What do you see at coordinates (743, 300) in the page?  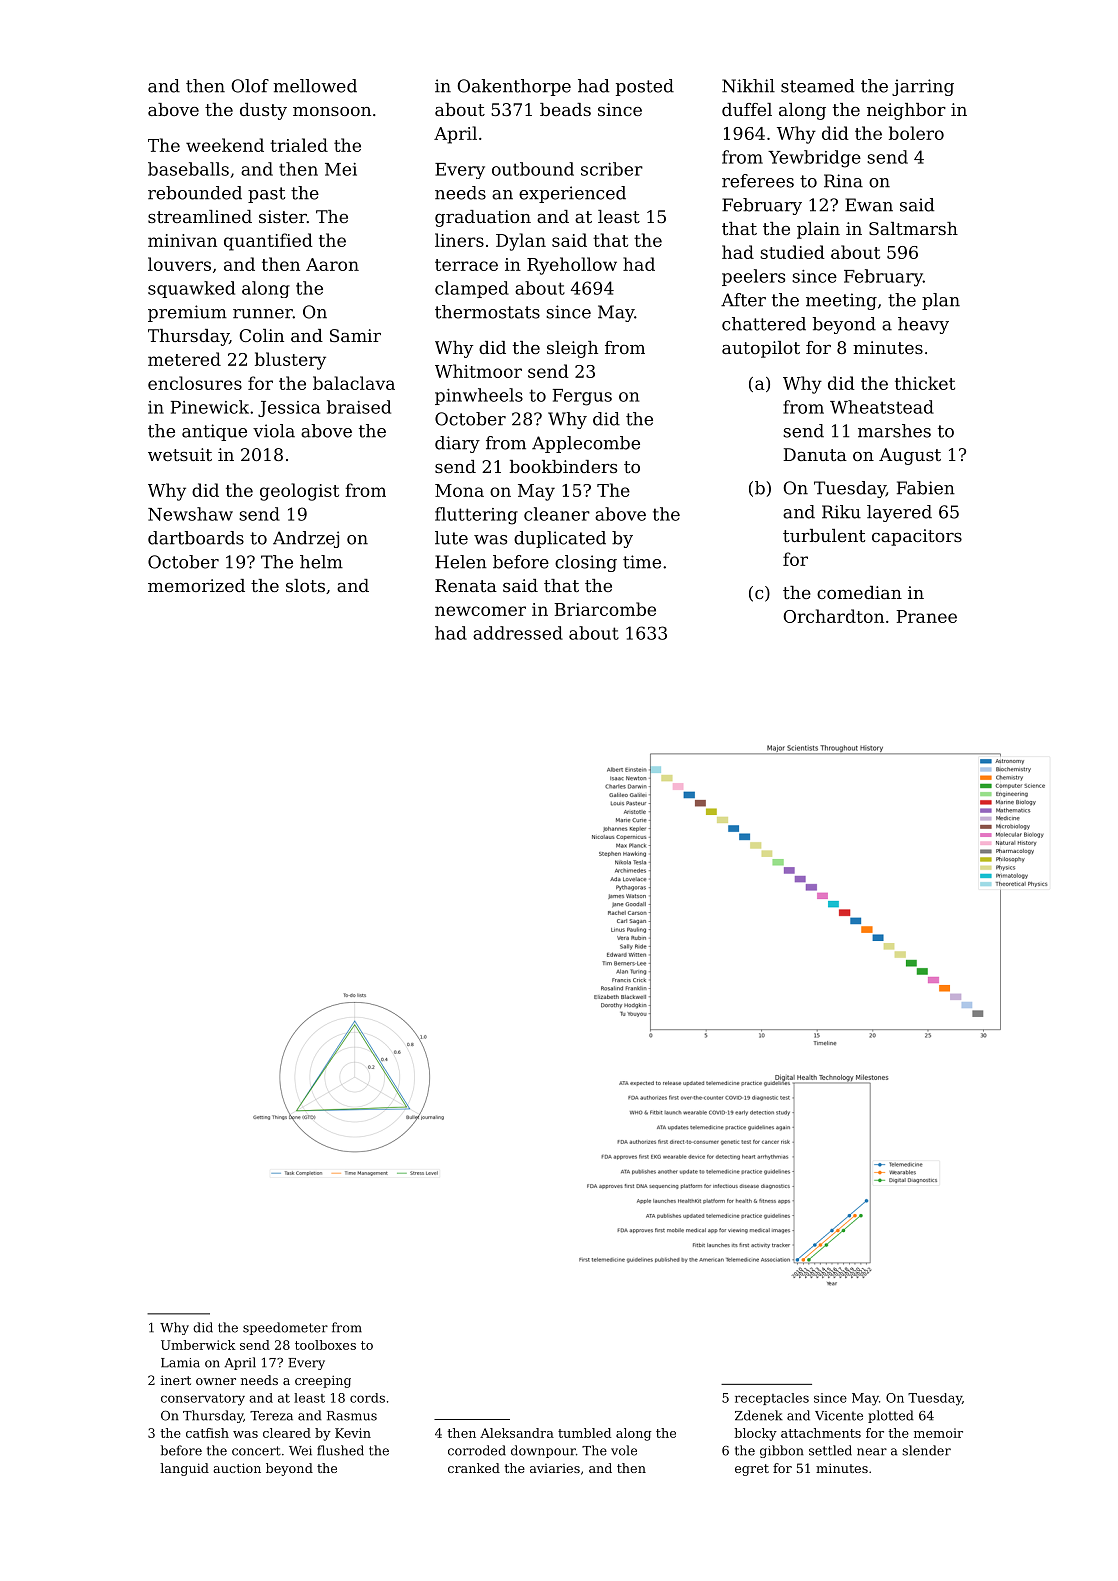 I see `After` at bounding box center [743, 300].
